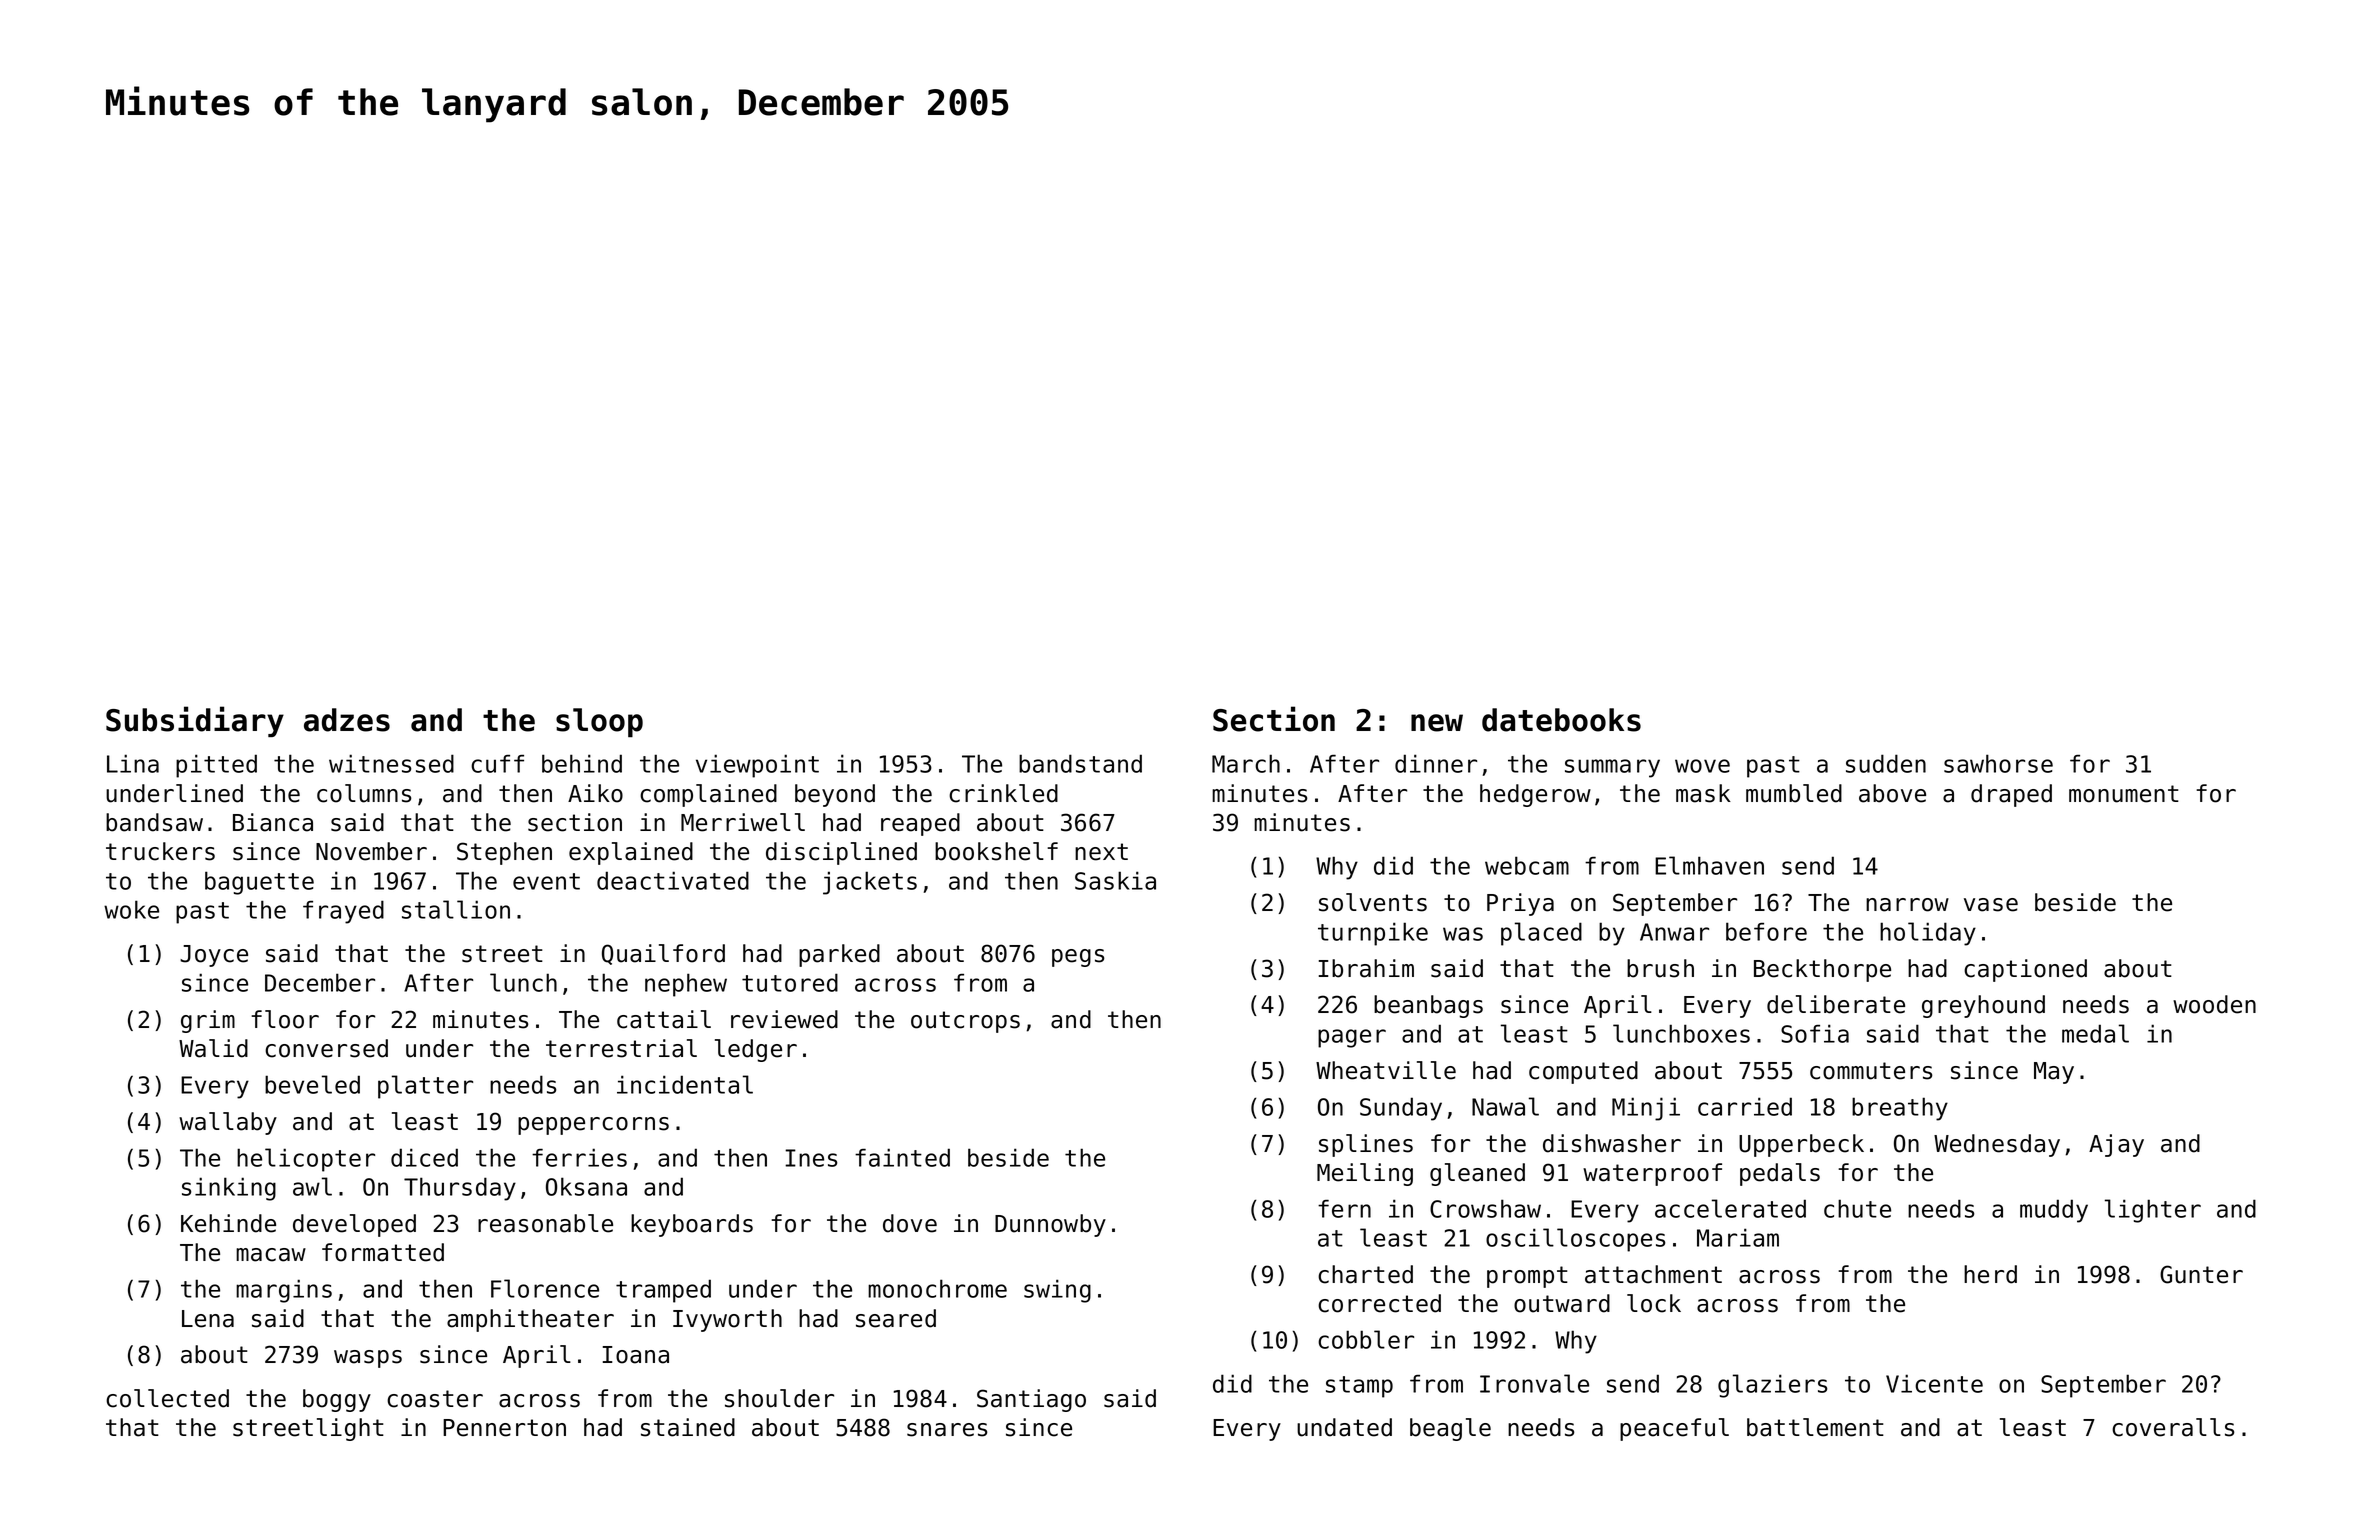 This screenshot has height=1540, width=2380. What do you see at coordinates (902, 1157) in the screenshot?
I see `fainted` at bounding box center [902, 1157].
